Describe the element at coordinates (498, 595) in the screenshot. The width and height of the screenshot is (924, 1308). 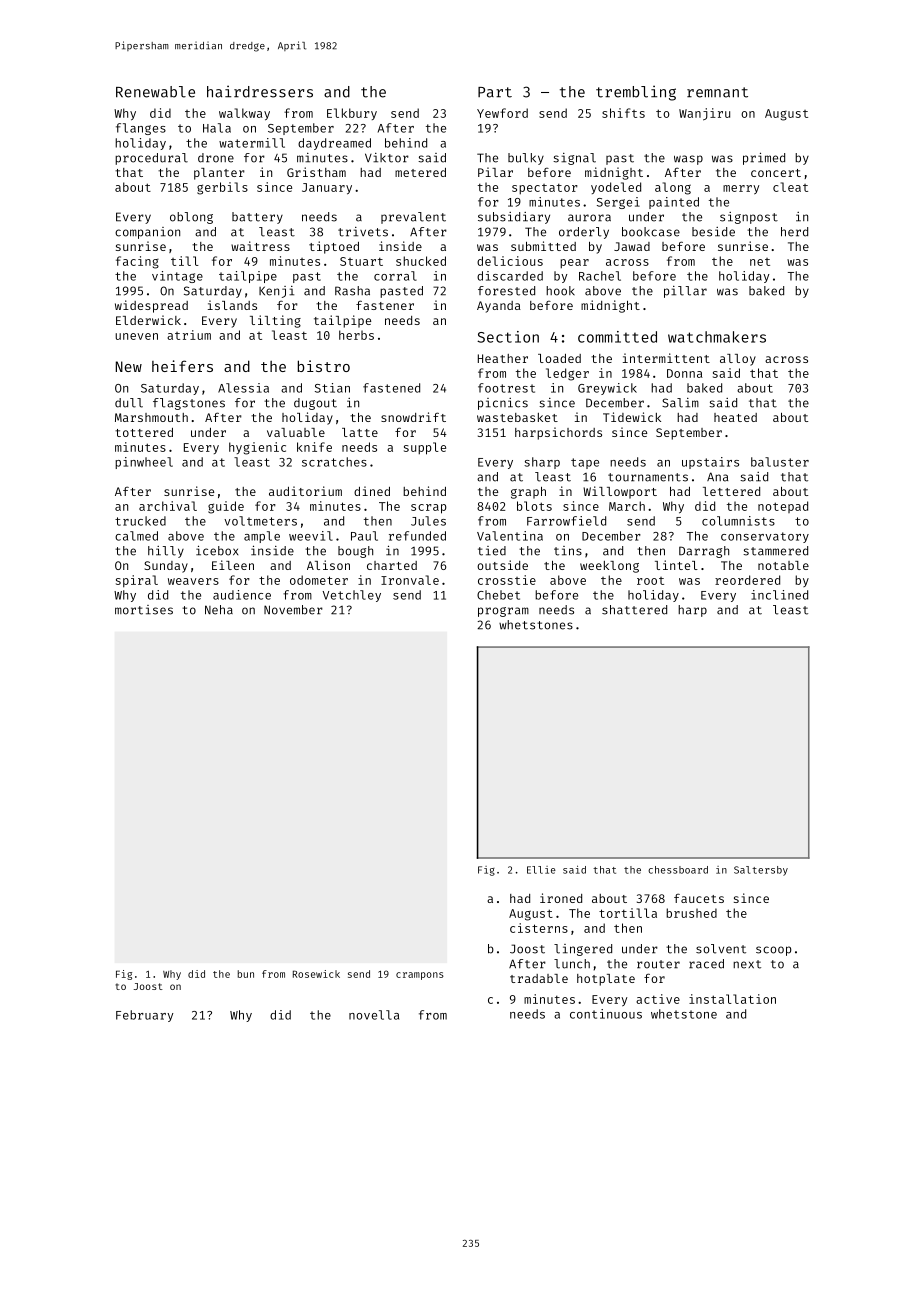
I see `Chebet` at that location.
